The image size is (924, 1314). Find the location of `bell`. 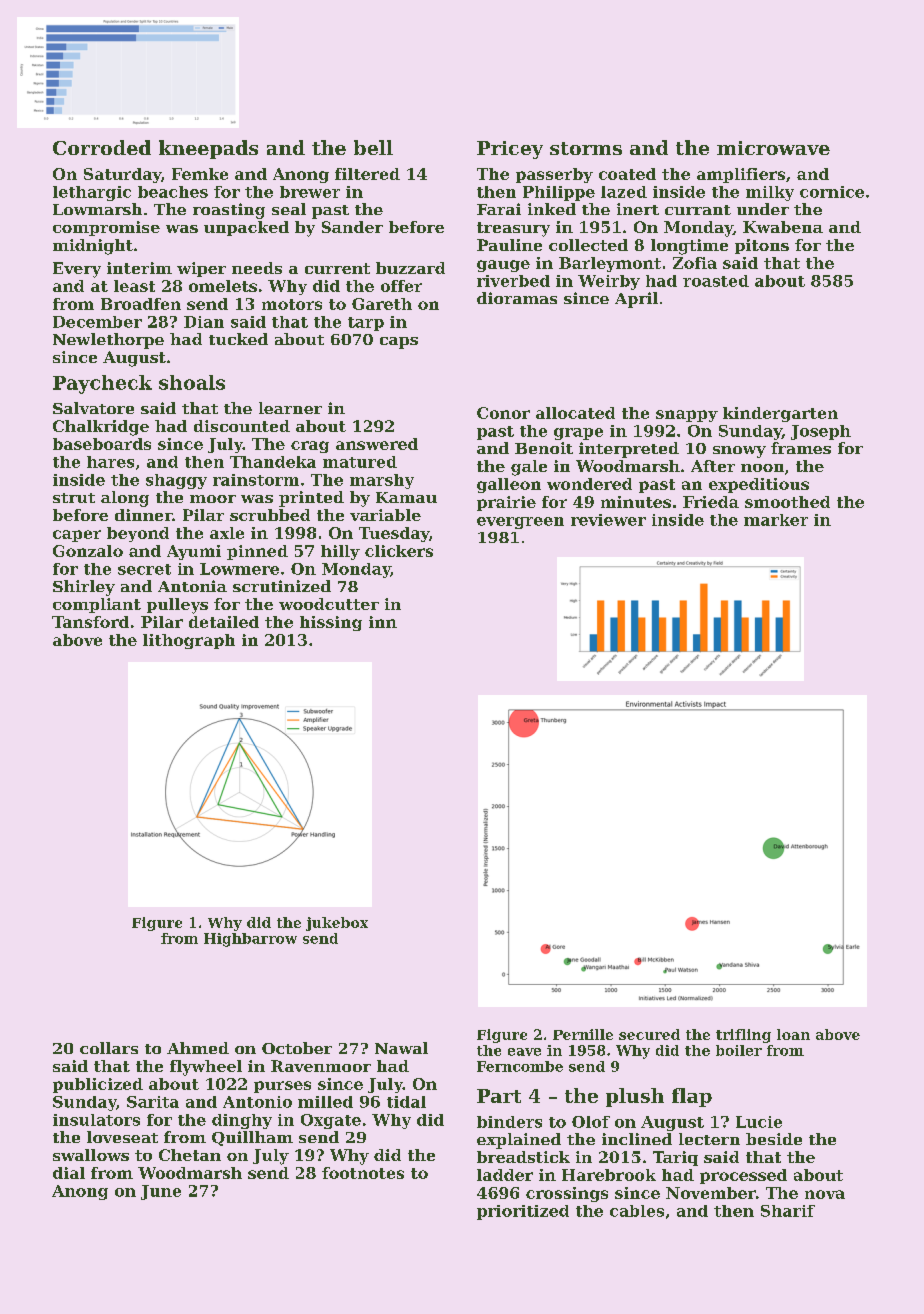

bell is located at coordinates (373, 147).
